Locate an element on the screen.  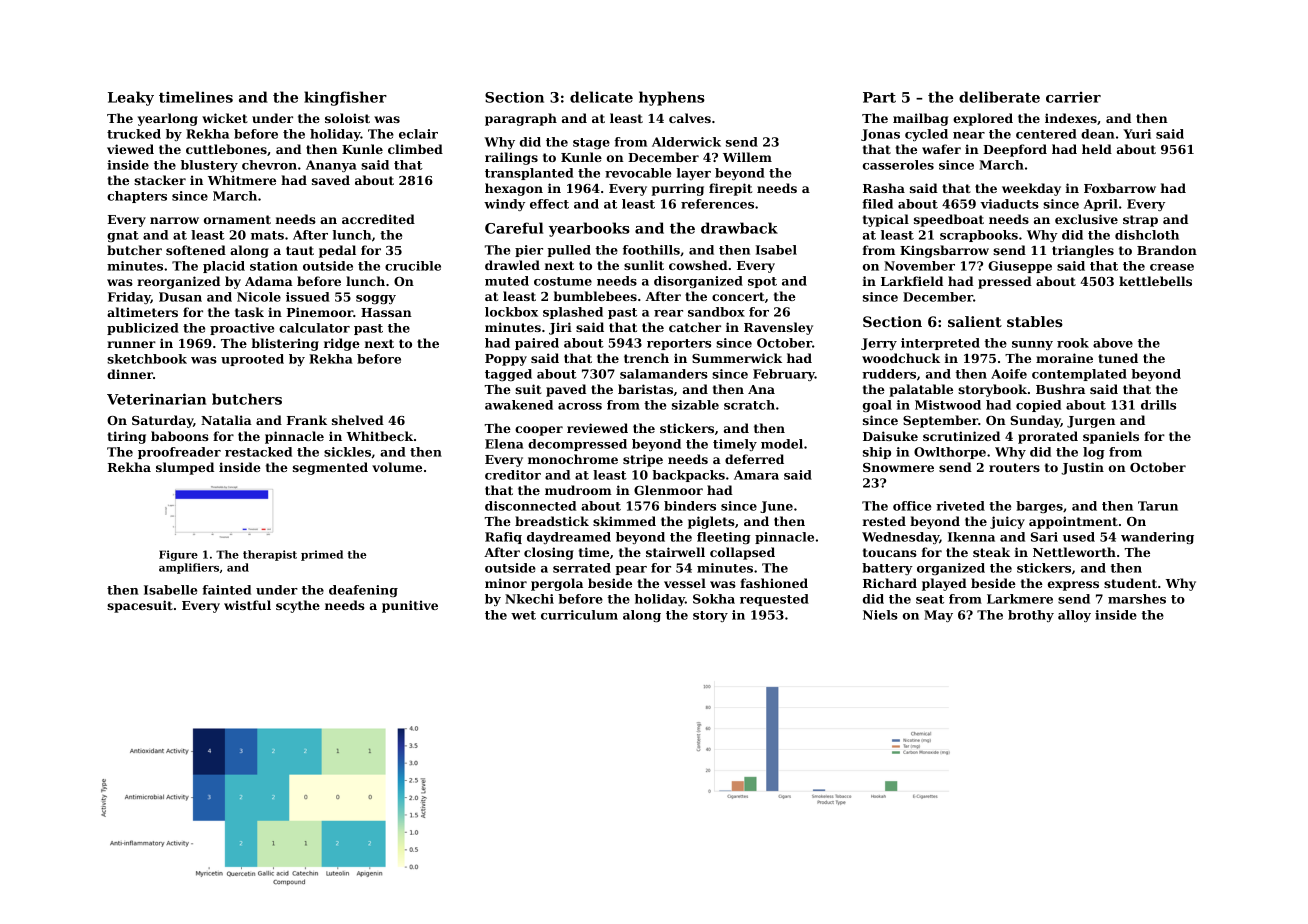
triangles is located at coordinates (1083, 251).
